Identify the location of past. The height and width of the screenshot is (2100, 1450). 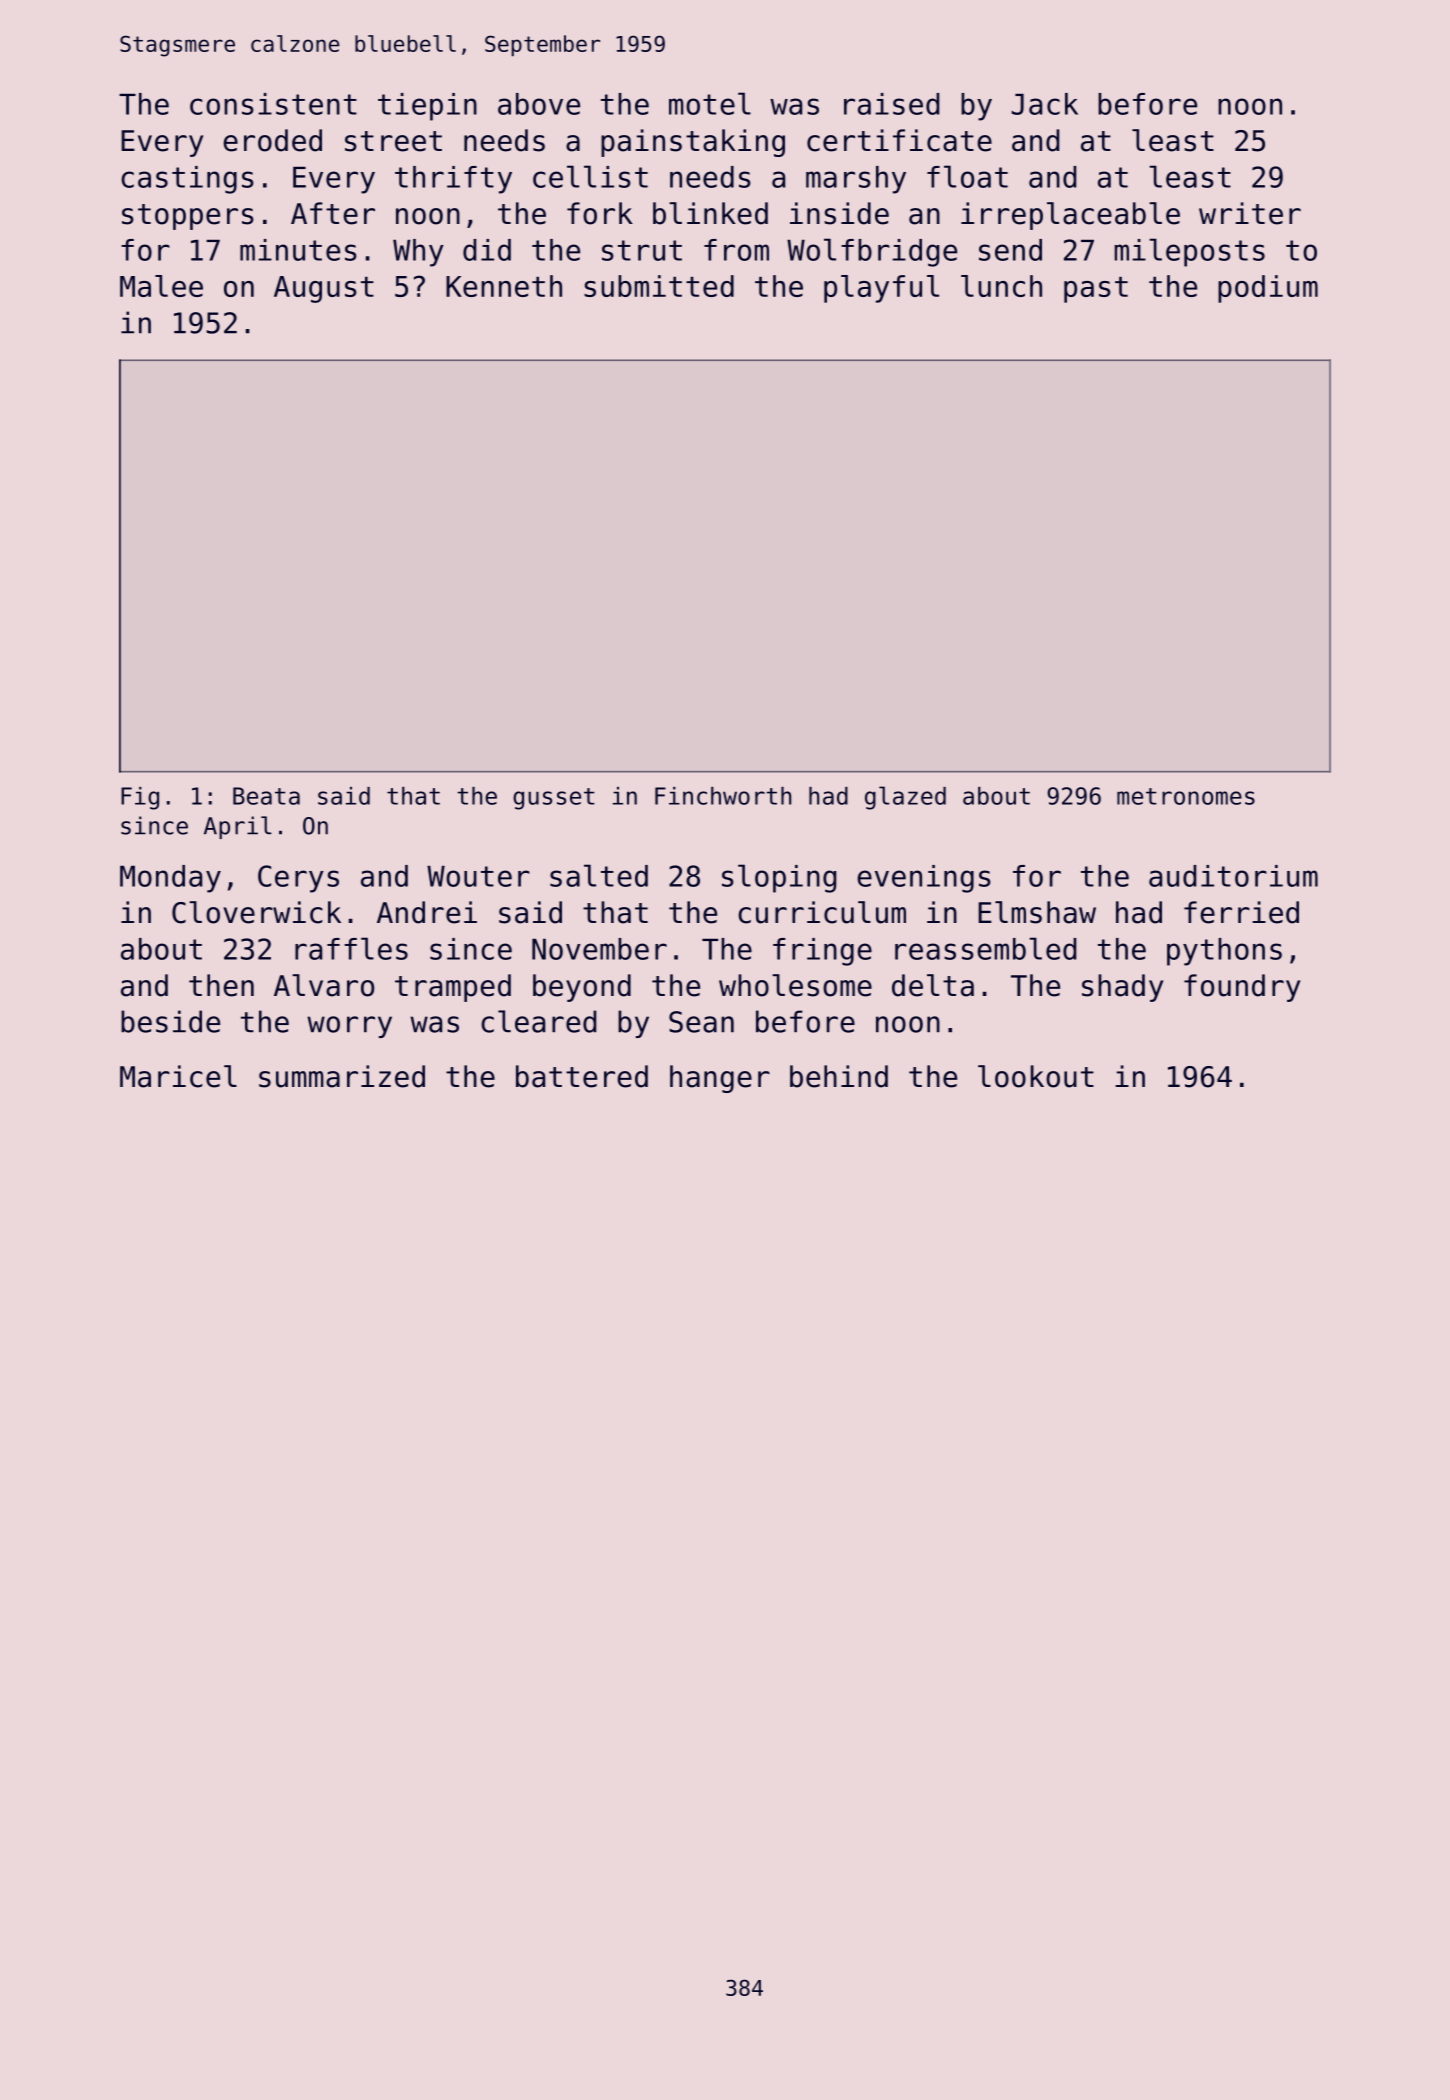
(1096, 290).
